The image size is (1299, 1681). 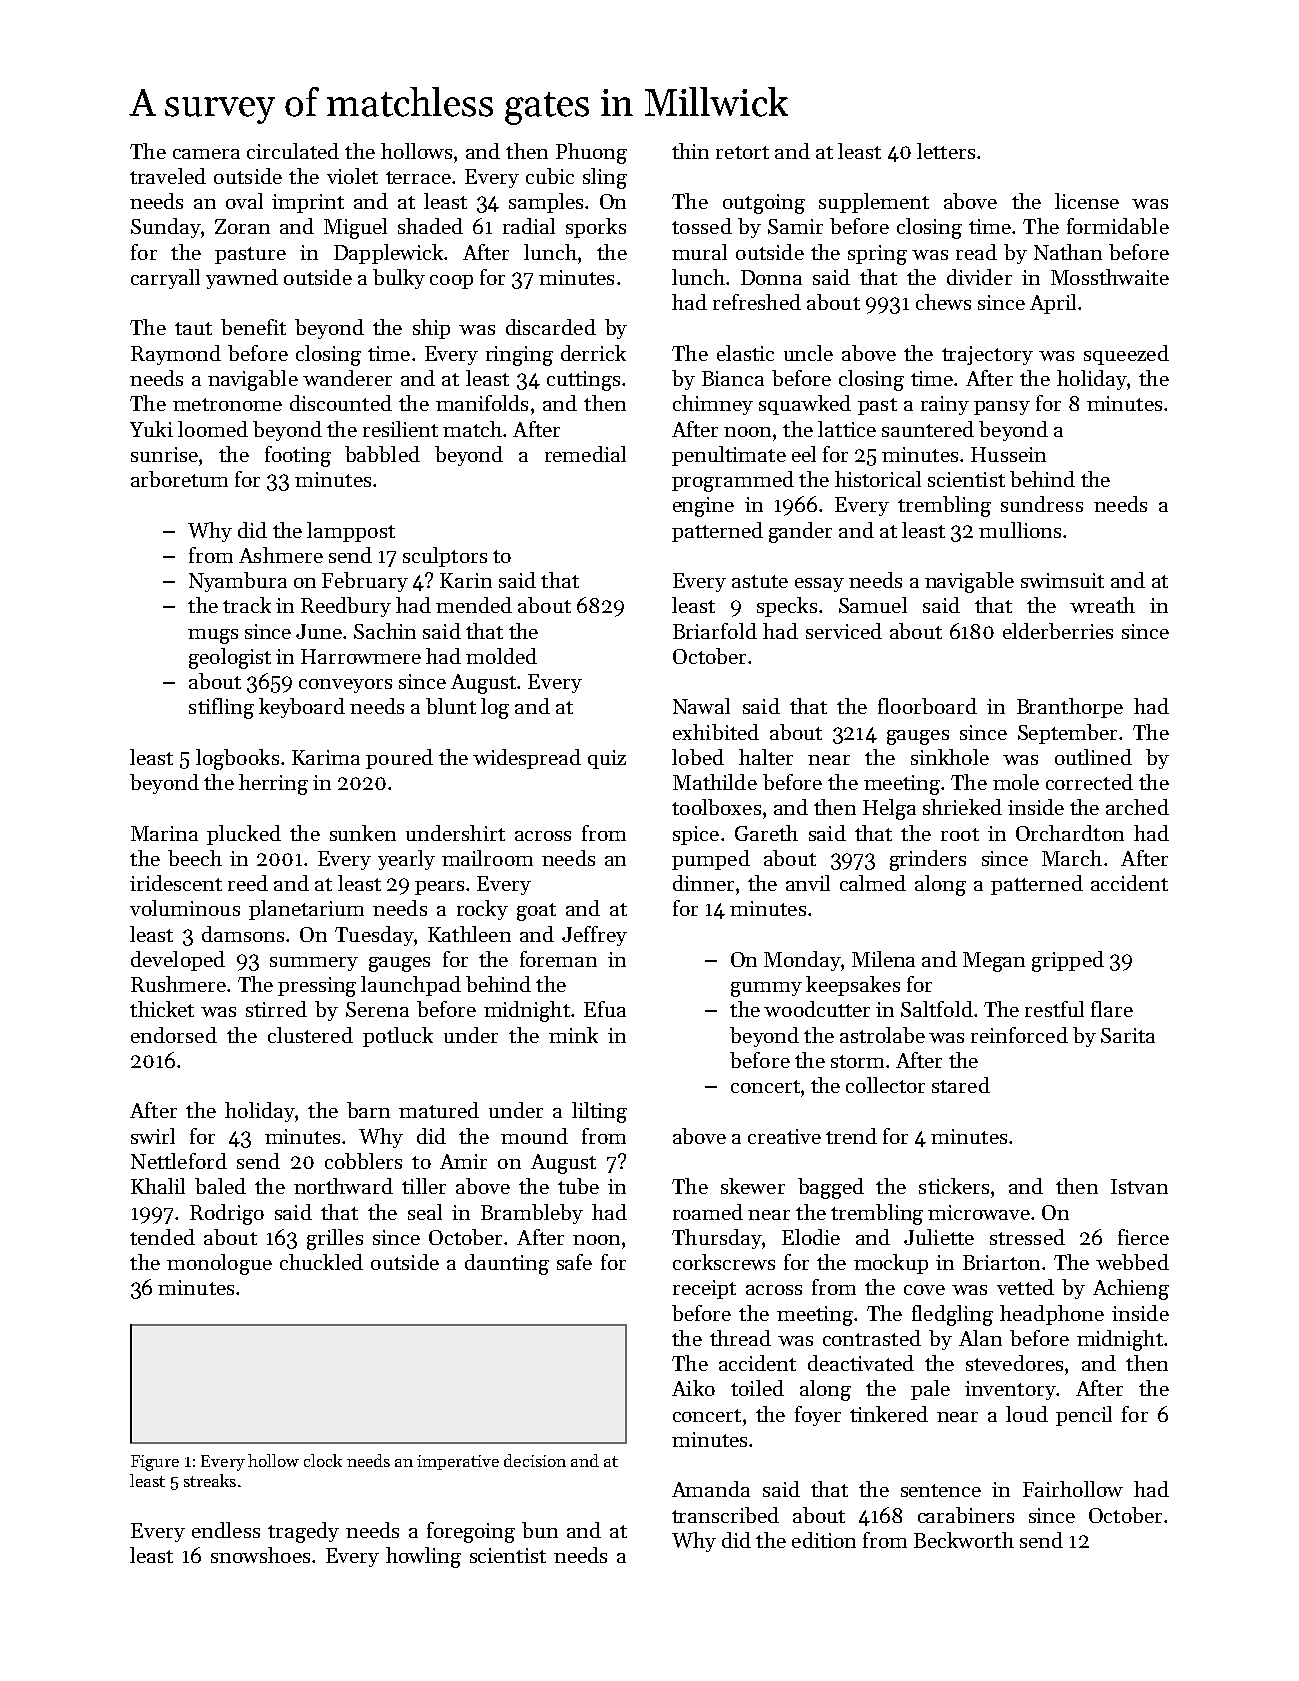 I want to click on pencil, so click(x=1084, y=1416).
